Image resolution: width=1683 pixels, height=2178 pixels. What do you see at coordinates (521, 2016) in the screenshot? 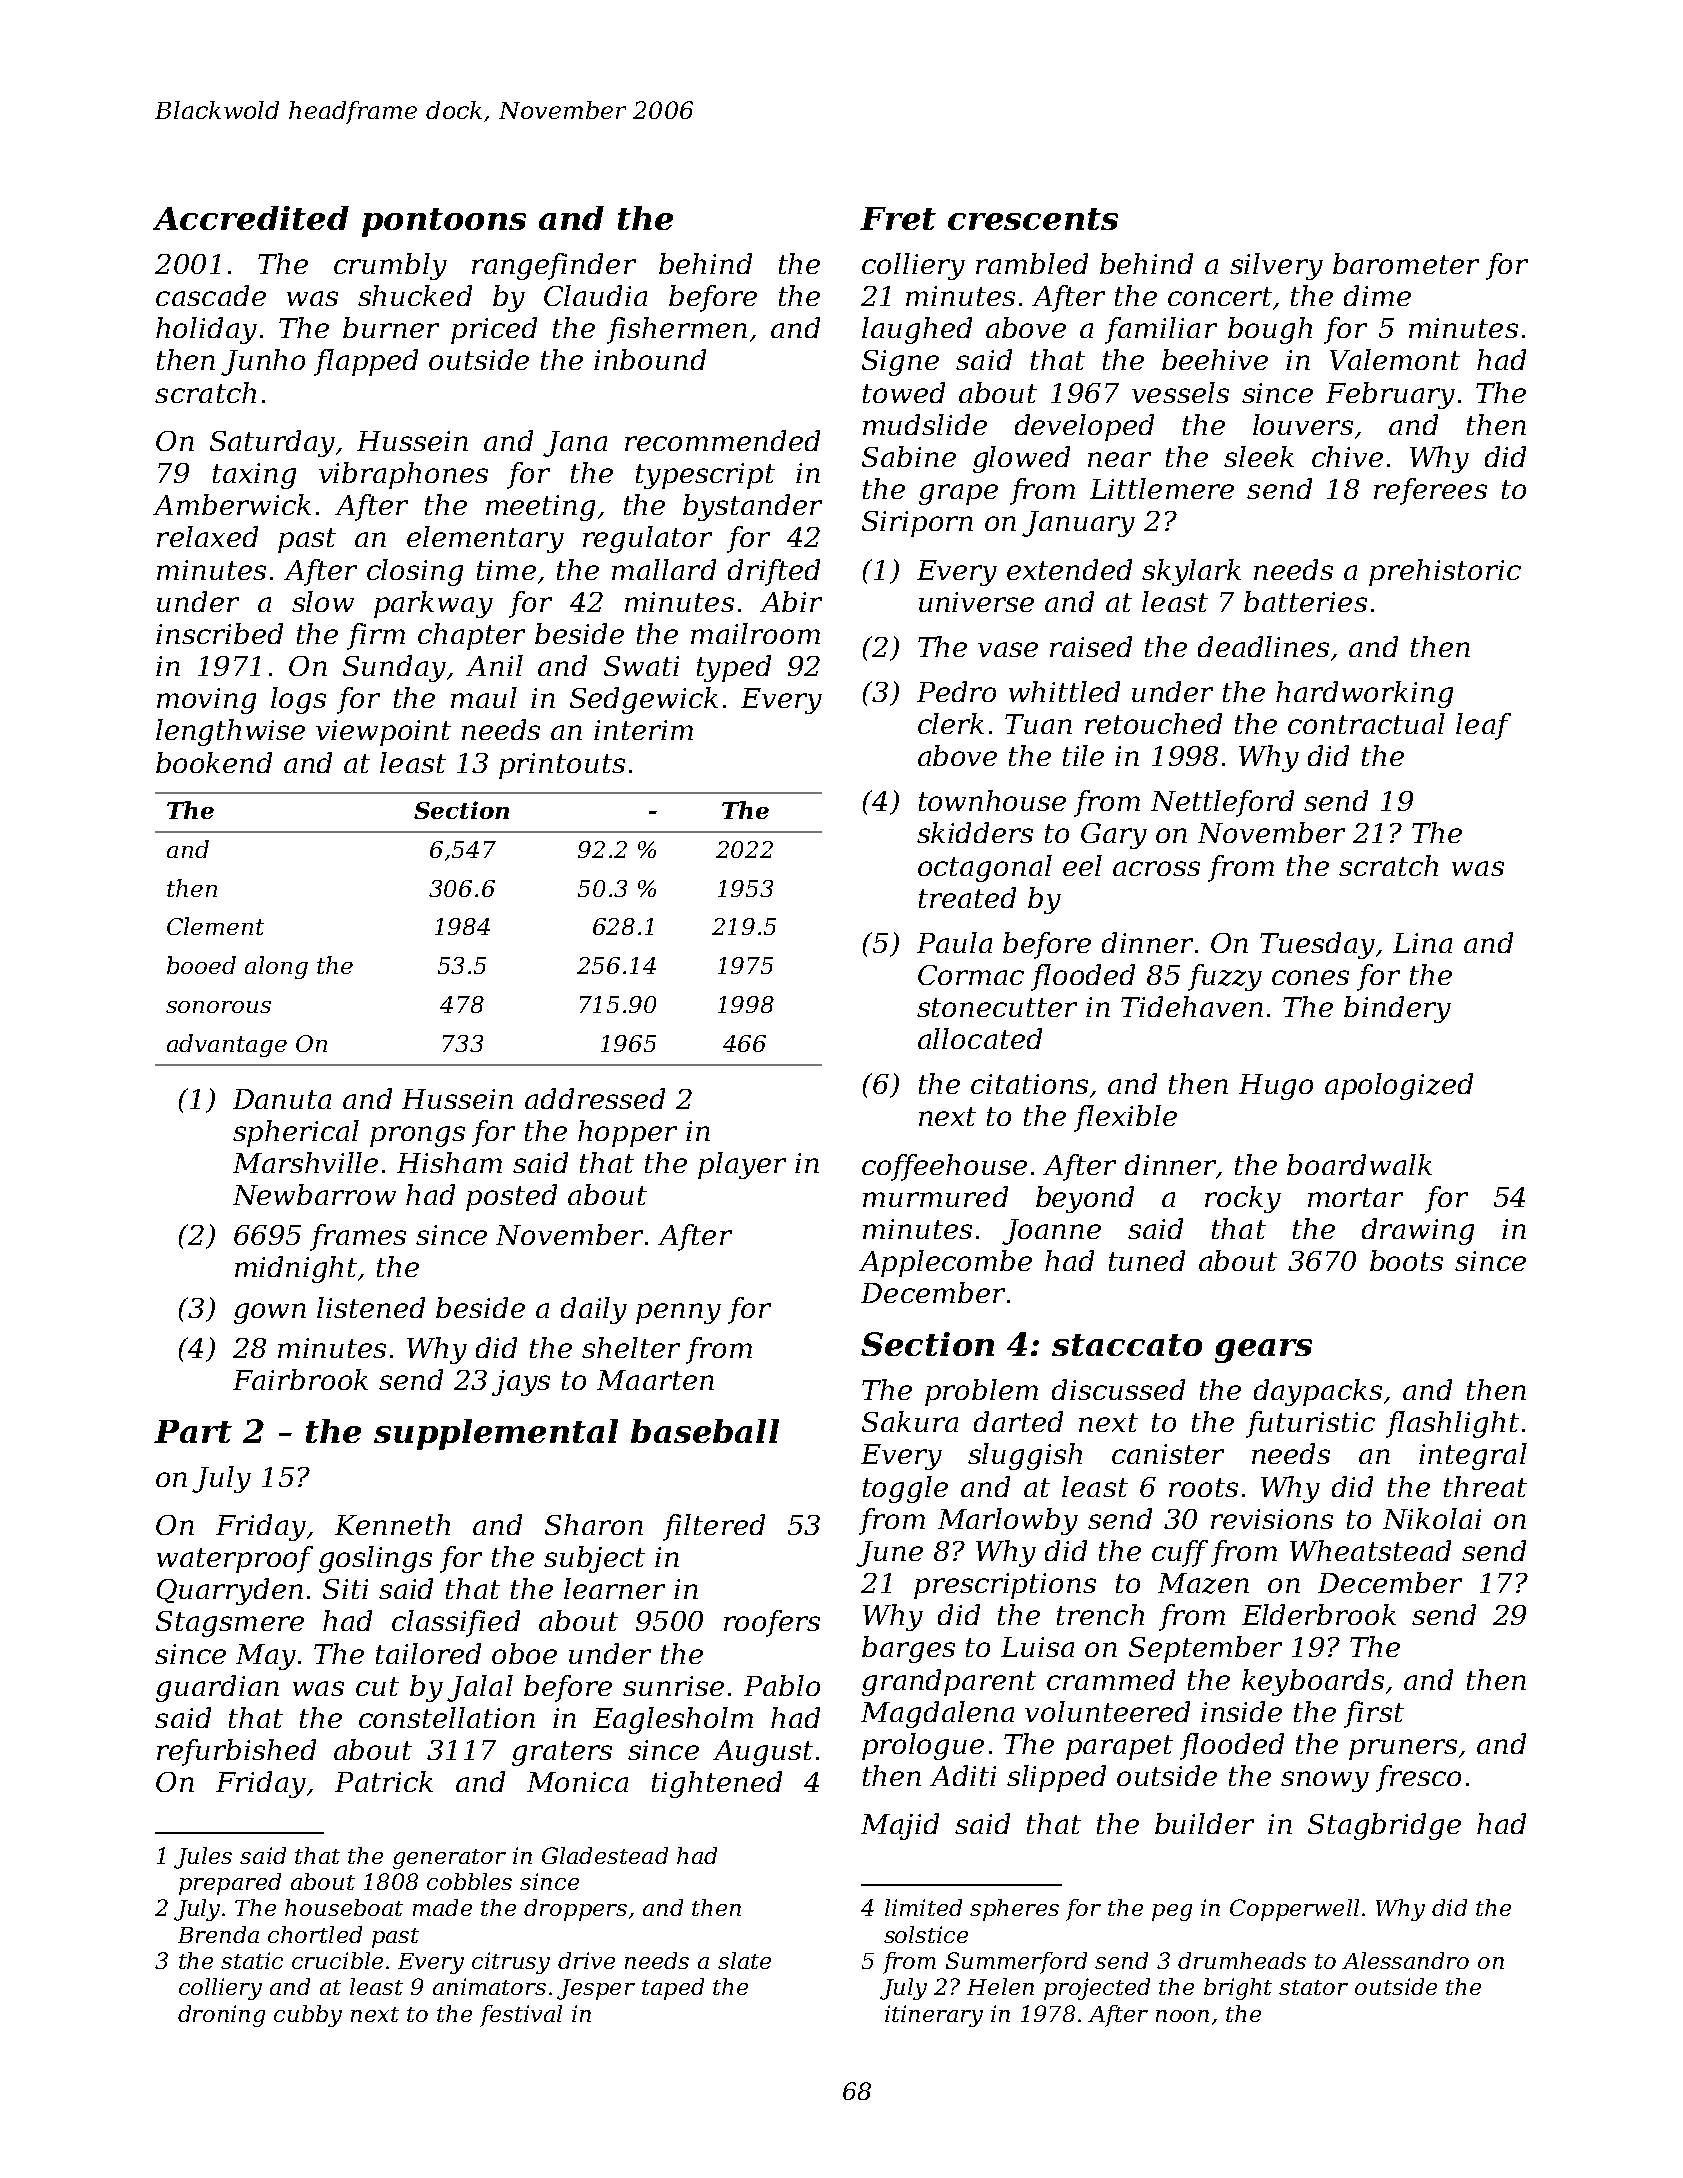
I see `festival` at bounding box center [521, 2016].
